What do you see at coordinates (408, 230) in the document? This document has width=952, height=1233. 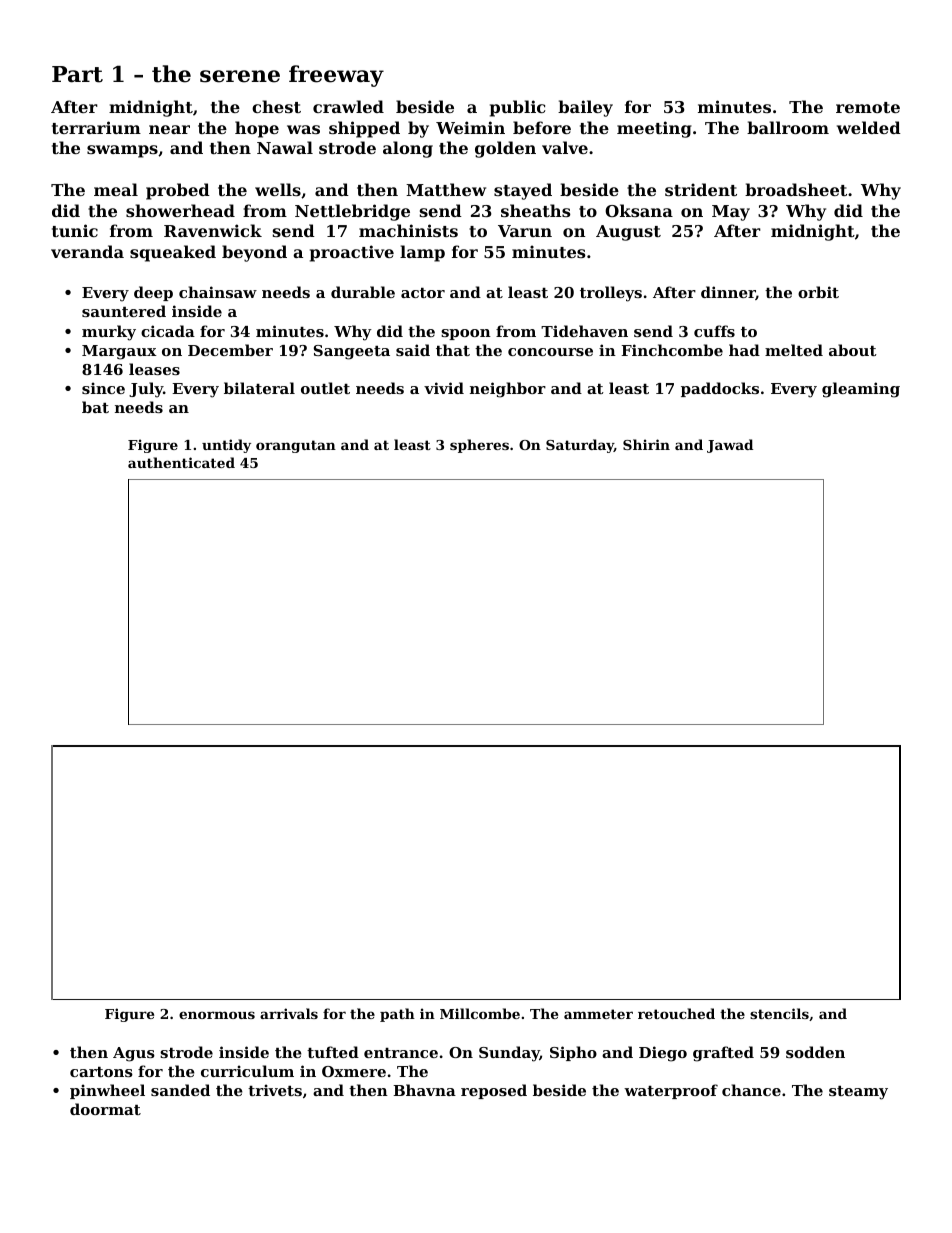 I see `machinists` at bounding box center [408, 230].
